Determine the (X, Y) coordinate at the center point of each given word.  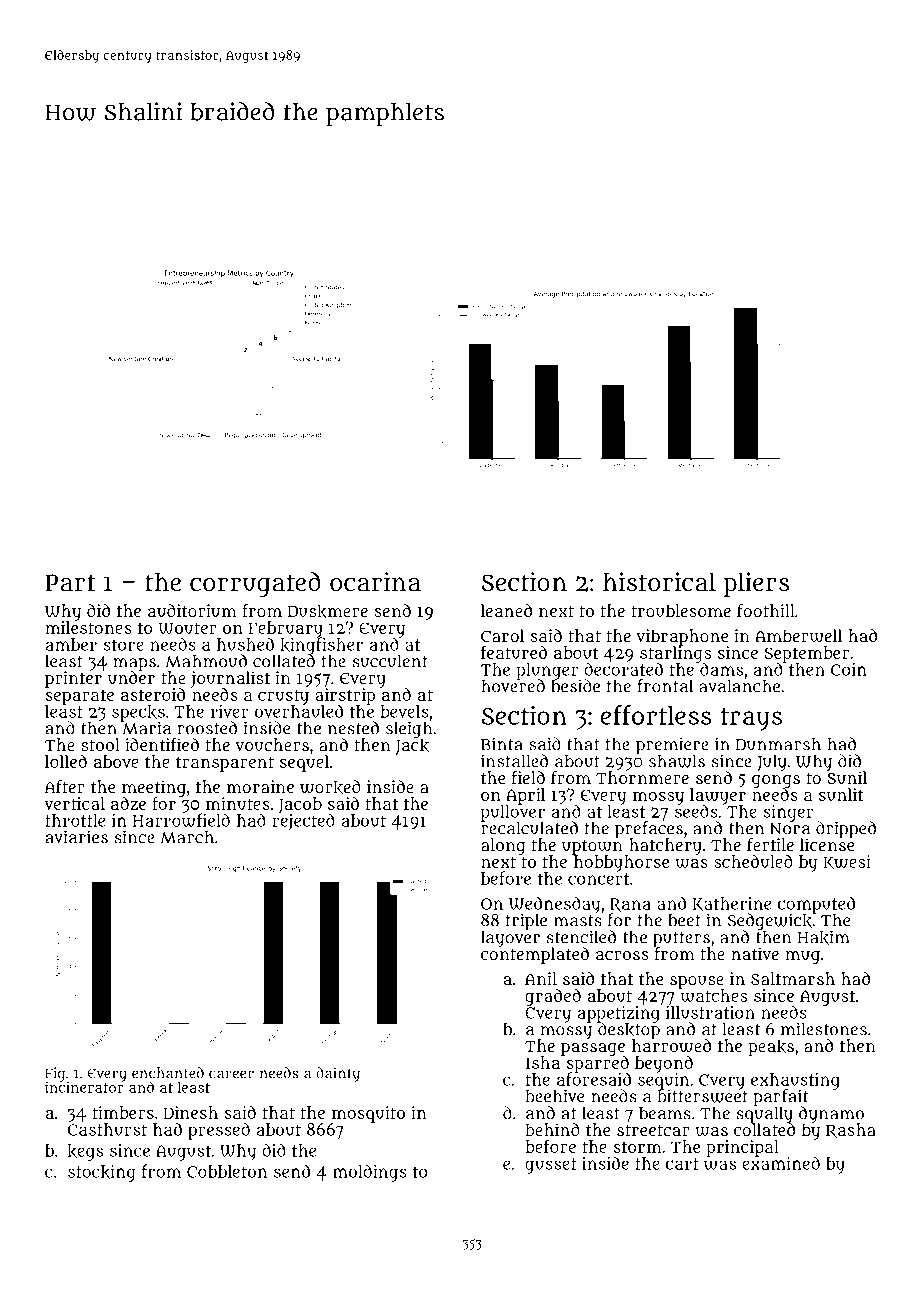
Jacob (300, 805)
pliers (756, 584)
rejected (303, 822)
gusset (551, 1166)
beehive (554, 1096)
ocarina (375, 582)
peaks (771, 1047)
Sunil (846, 777)
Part (70, 583)
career (231, 1074)
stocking (102, 1173)
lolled (66, 761)
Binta (502, 744)
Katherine (732, 904)
